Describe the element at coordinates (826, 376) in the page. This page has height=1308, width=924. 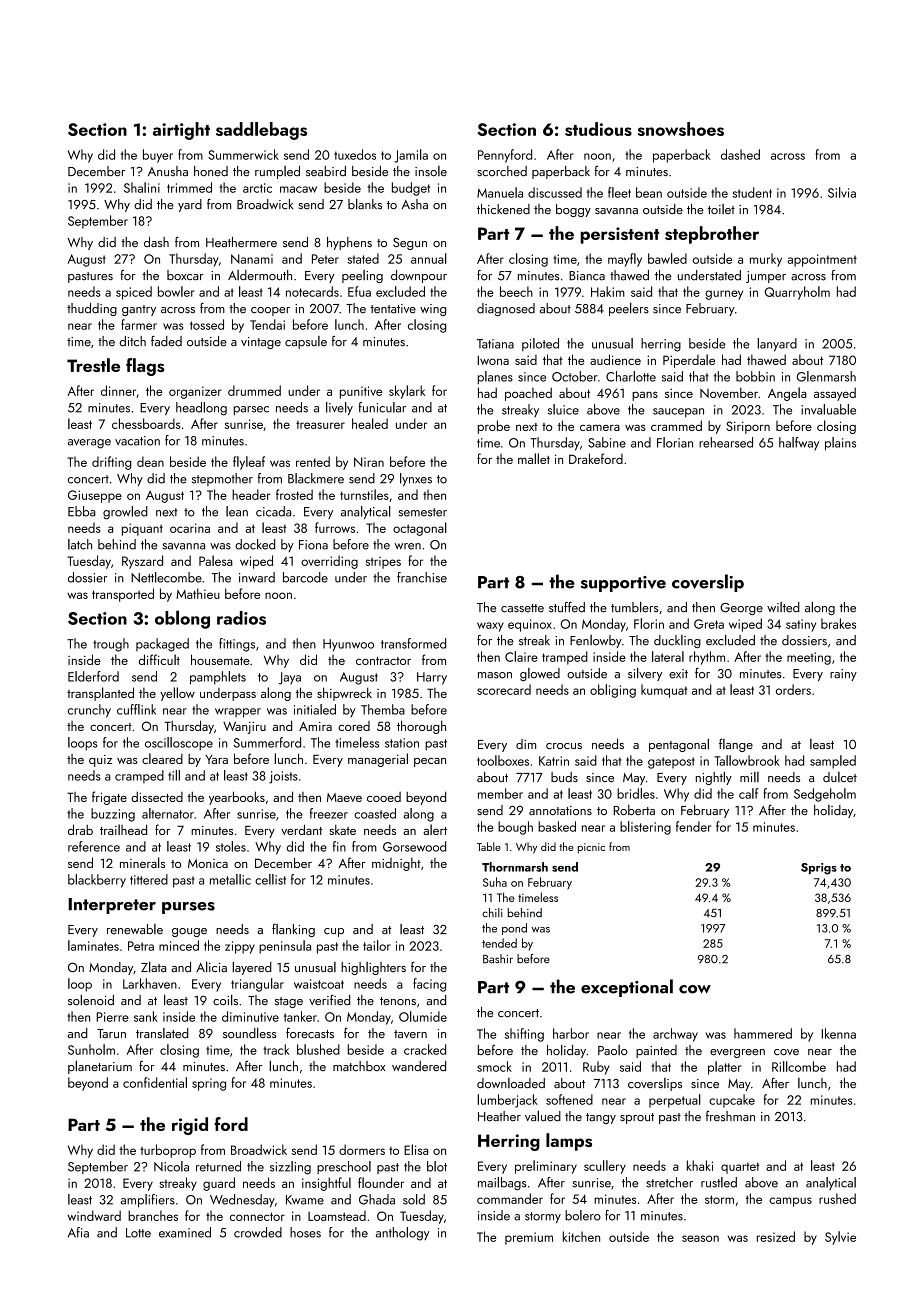
I see `Glenmarsh` at that location.
